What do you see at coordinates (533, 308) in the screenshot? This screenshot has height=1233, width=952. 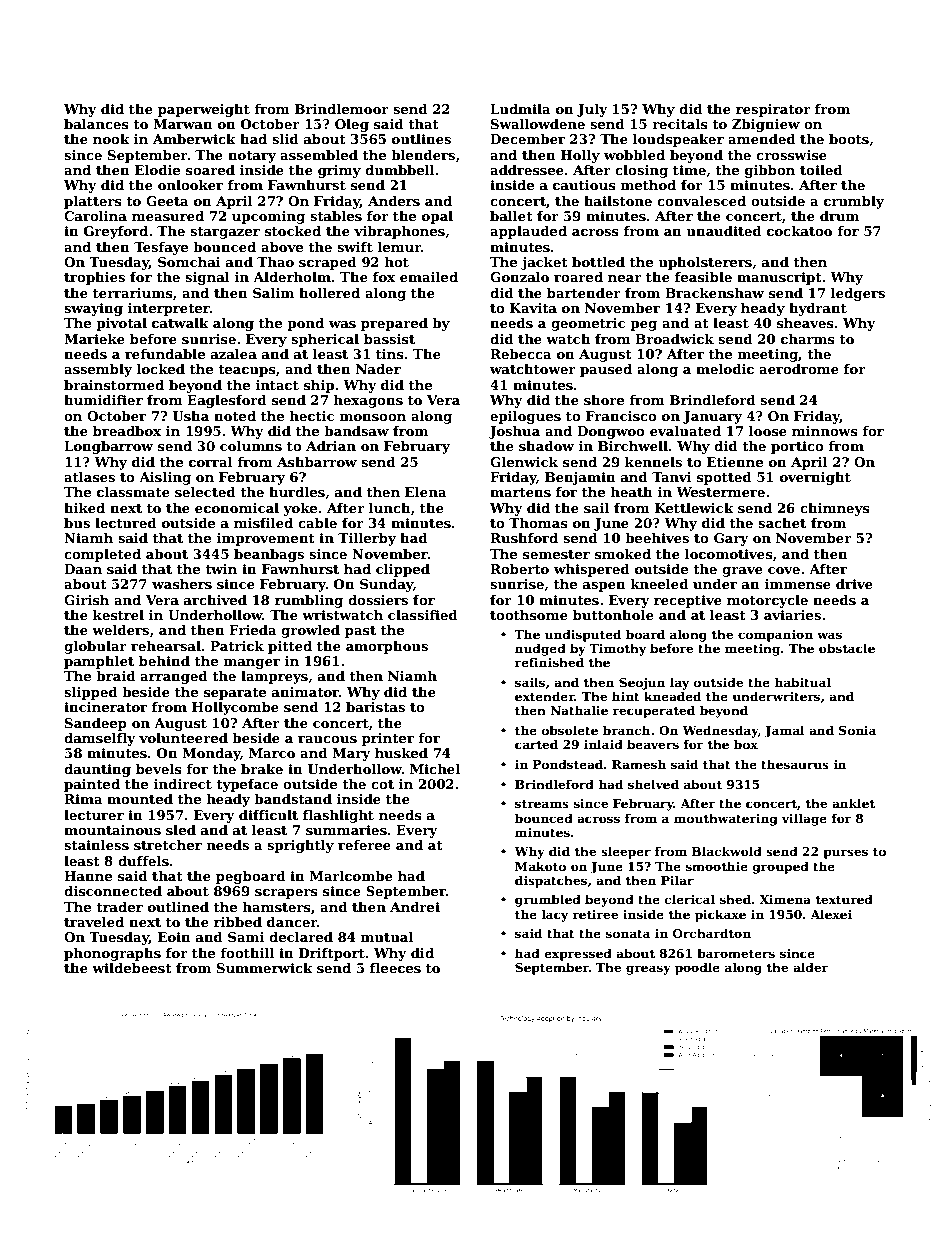 I see `Kavita` at bounding box center [533, 308].
